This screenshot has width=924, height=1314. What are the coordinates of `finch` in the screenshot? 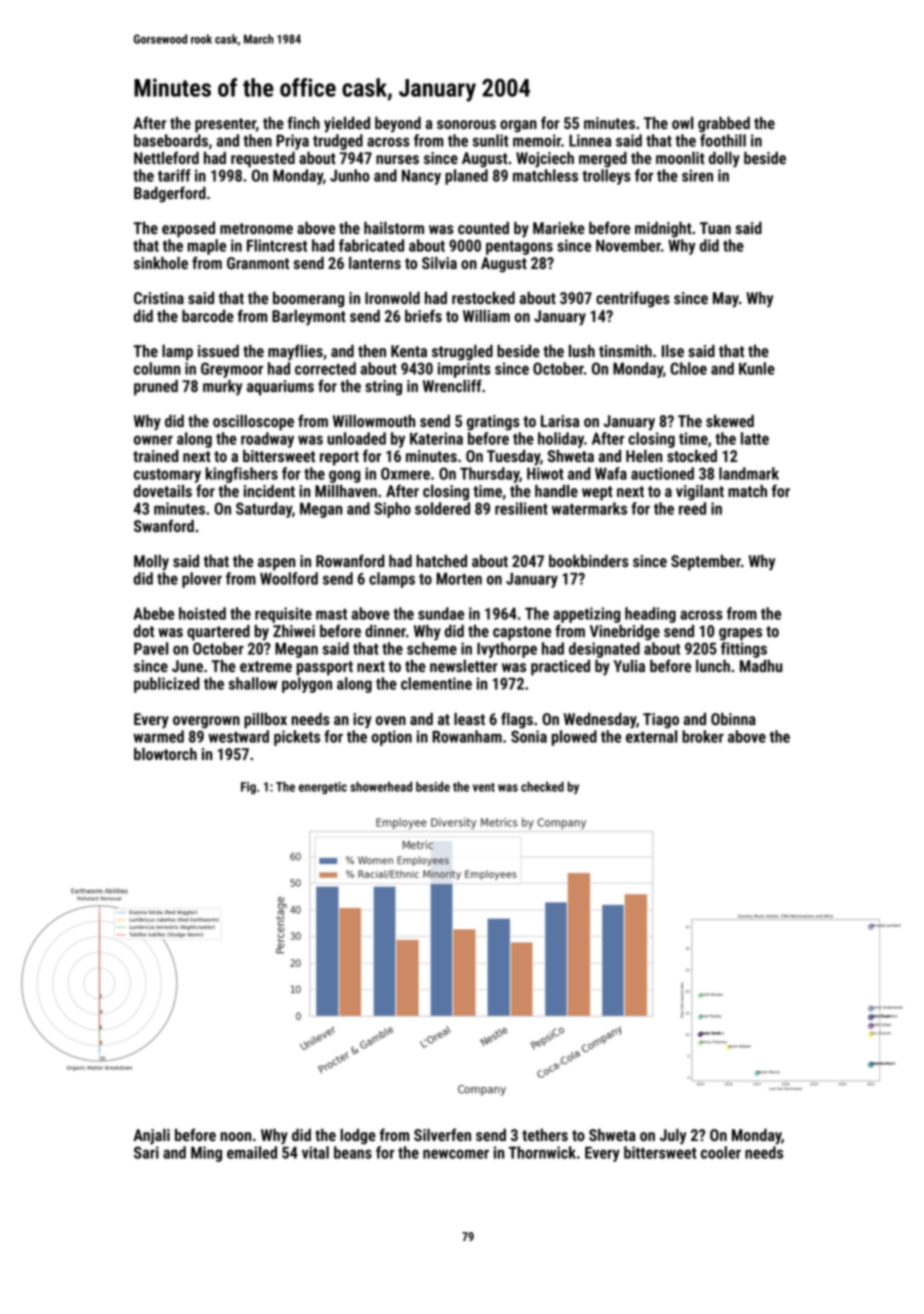 It's located at (303, 122).
